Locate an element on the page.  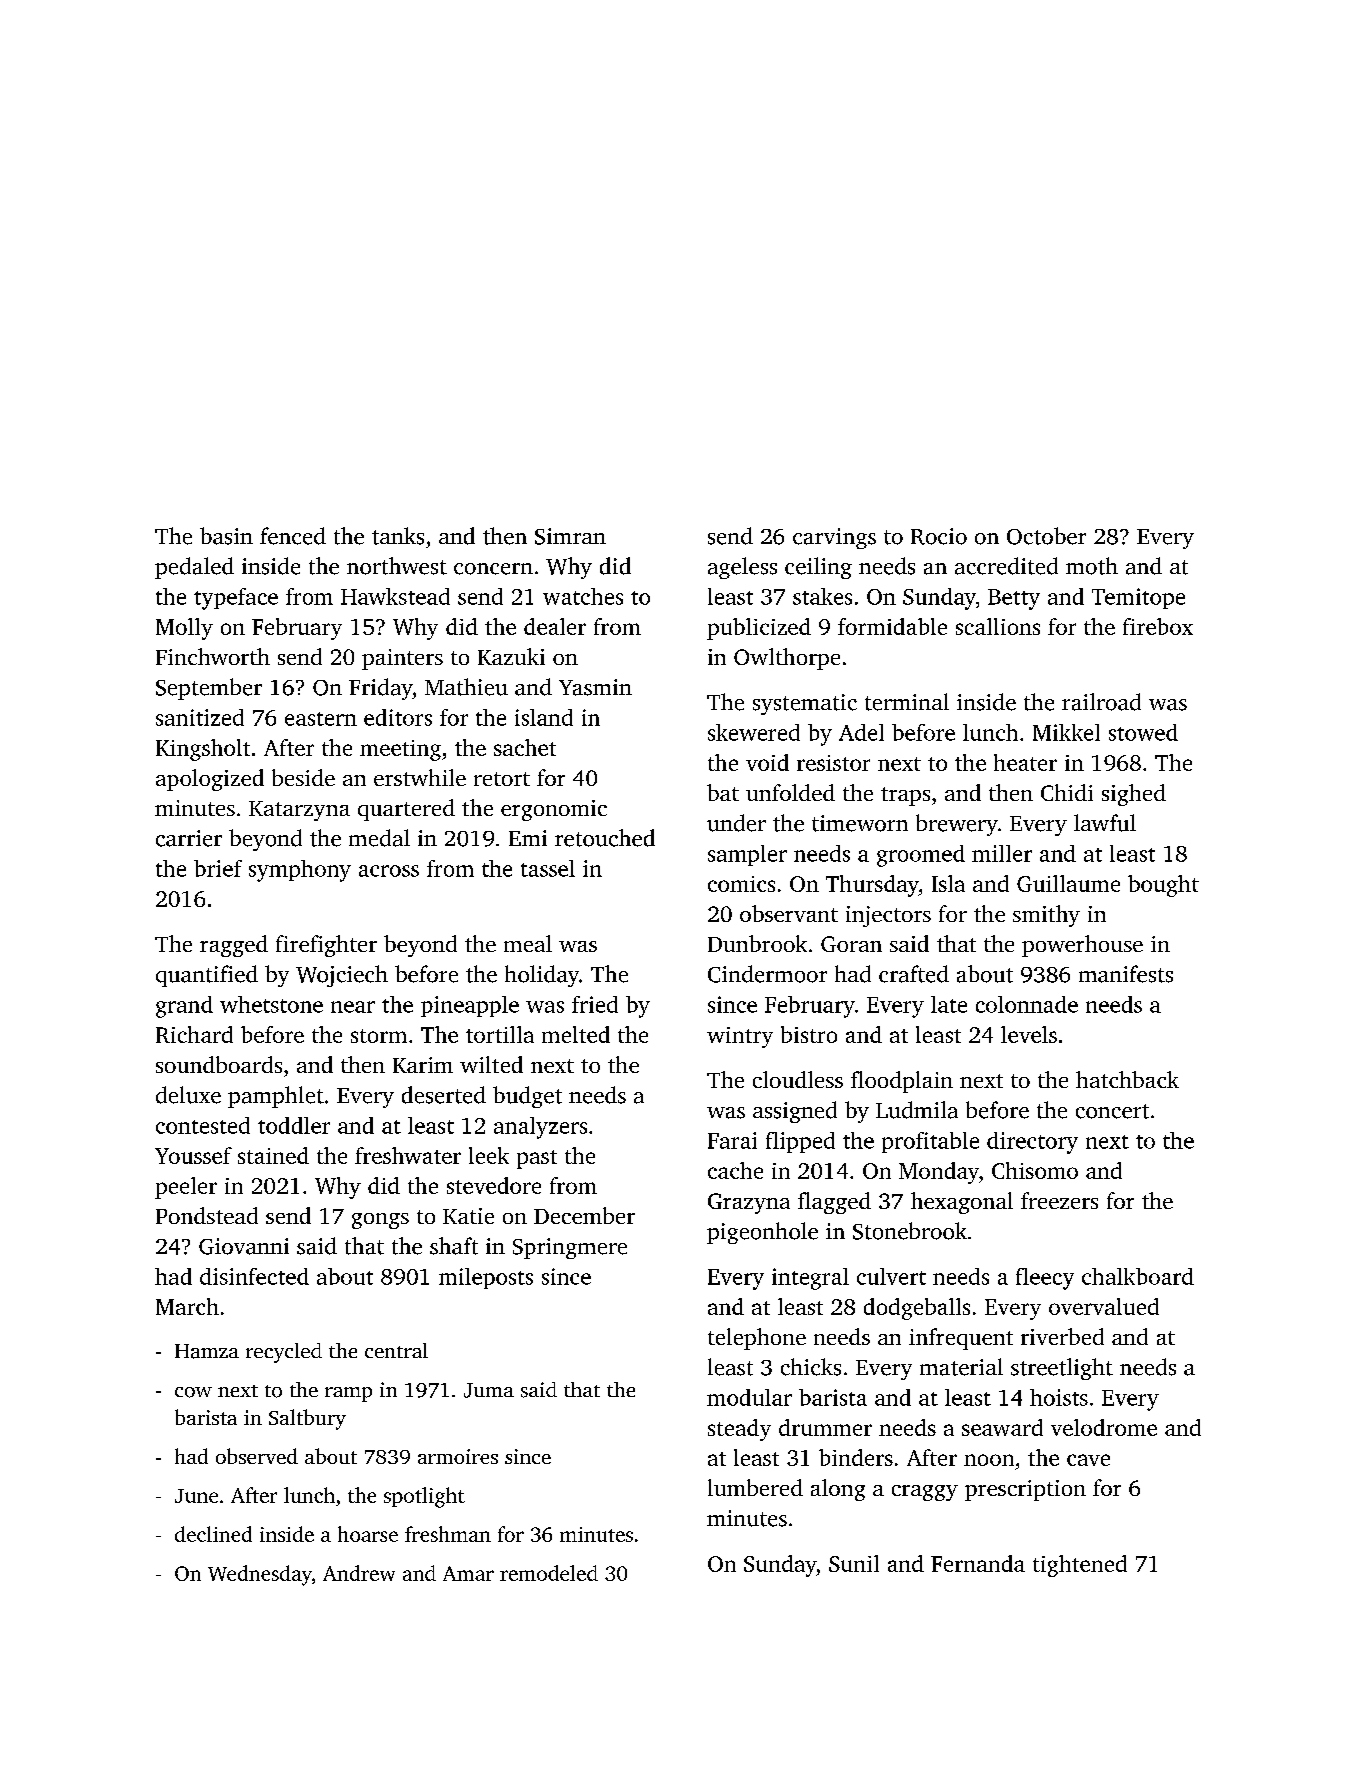
Mikkel is located at coordinates (1066, 732).
